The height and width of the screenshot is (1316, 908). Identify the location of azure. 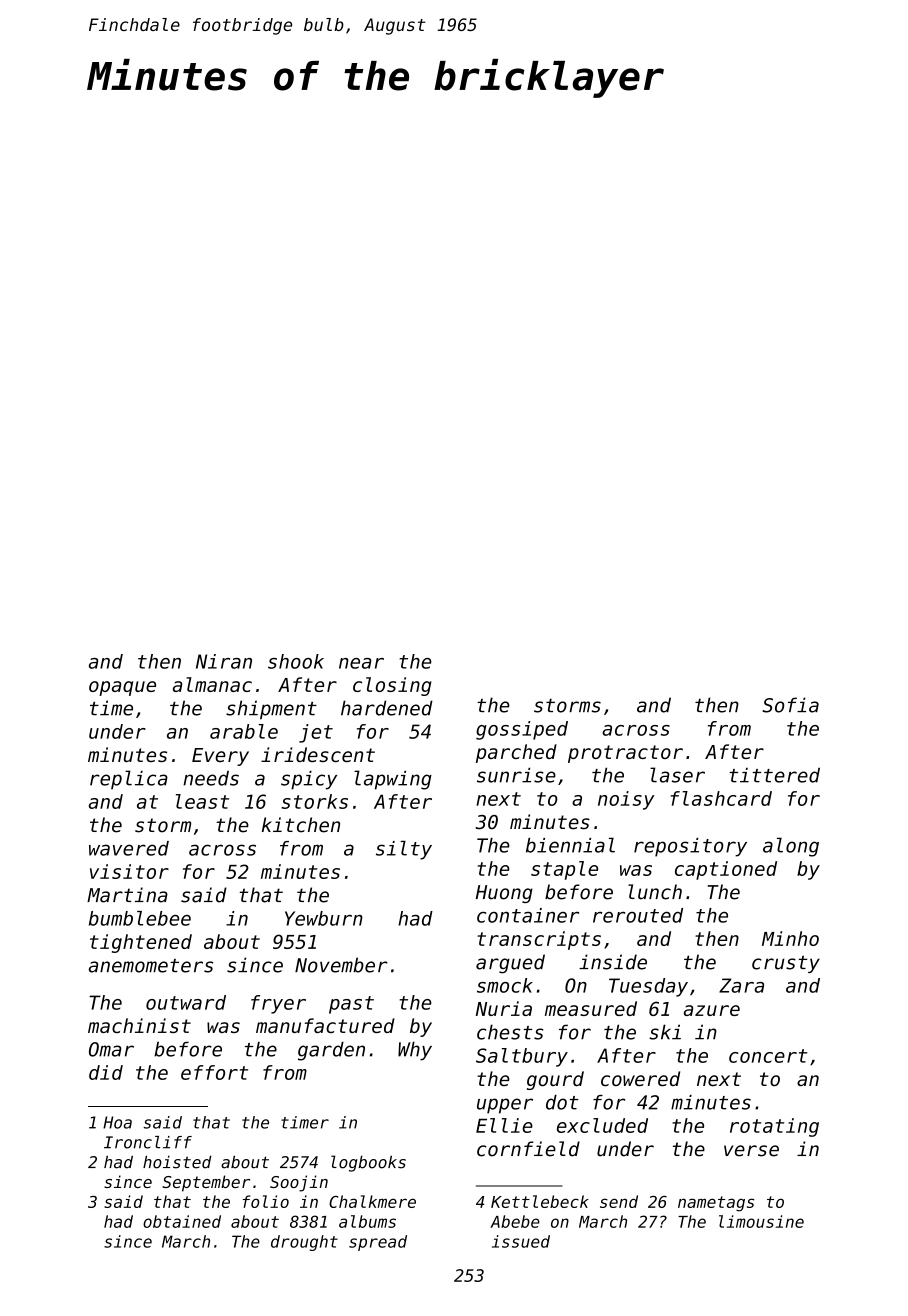
(712, 1010).
